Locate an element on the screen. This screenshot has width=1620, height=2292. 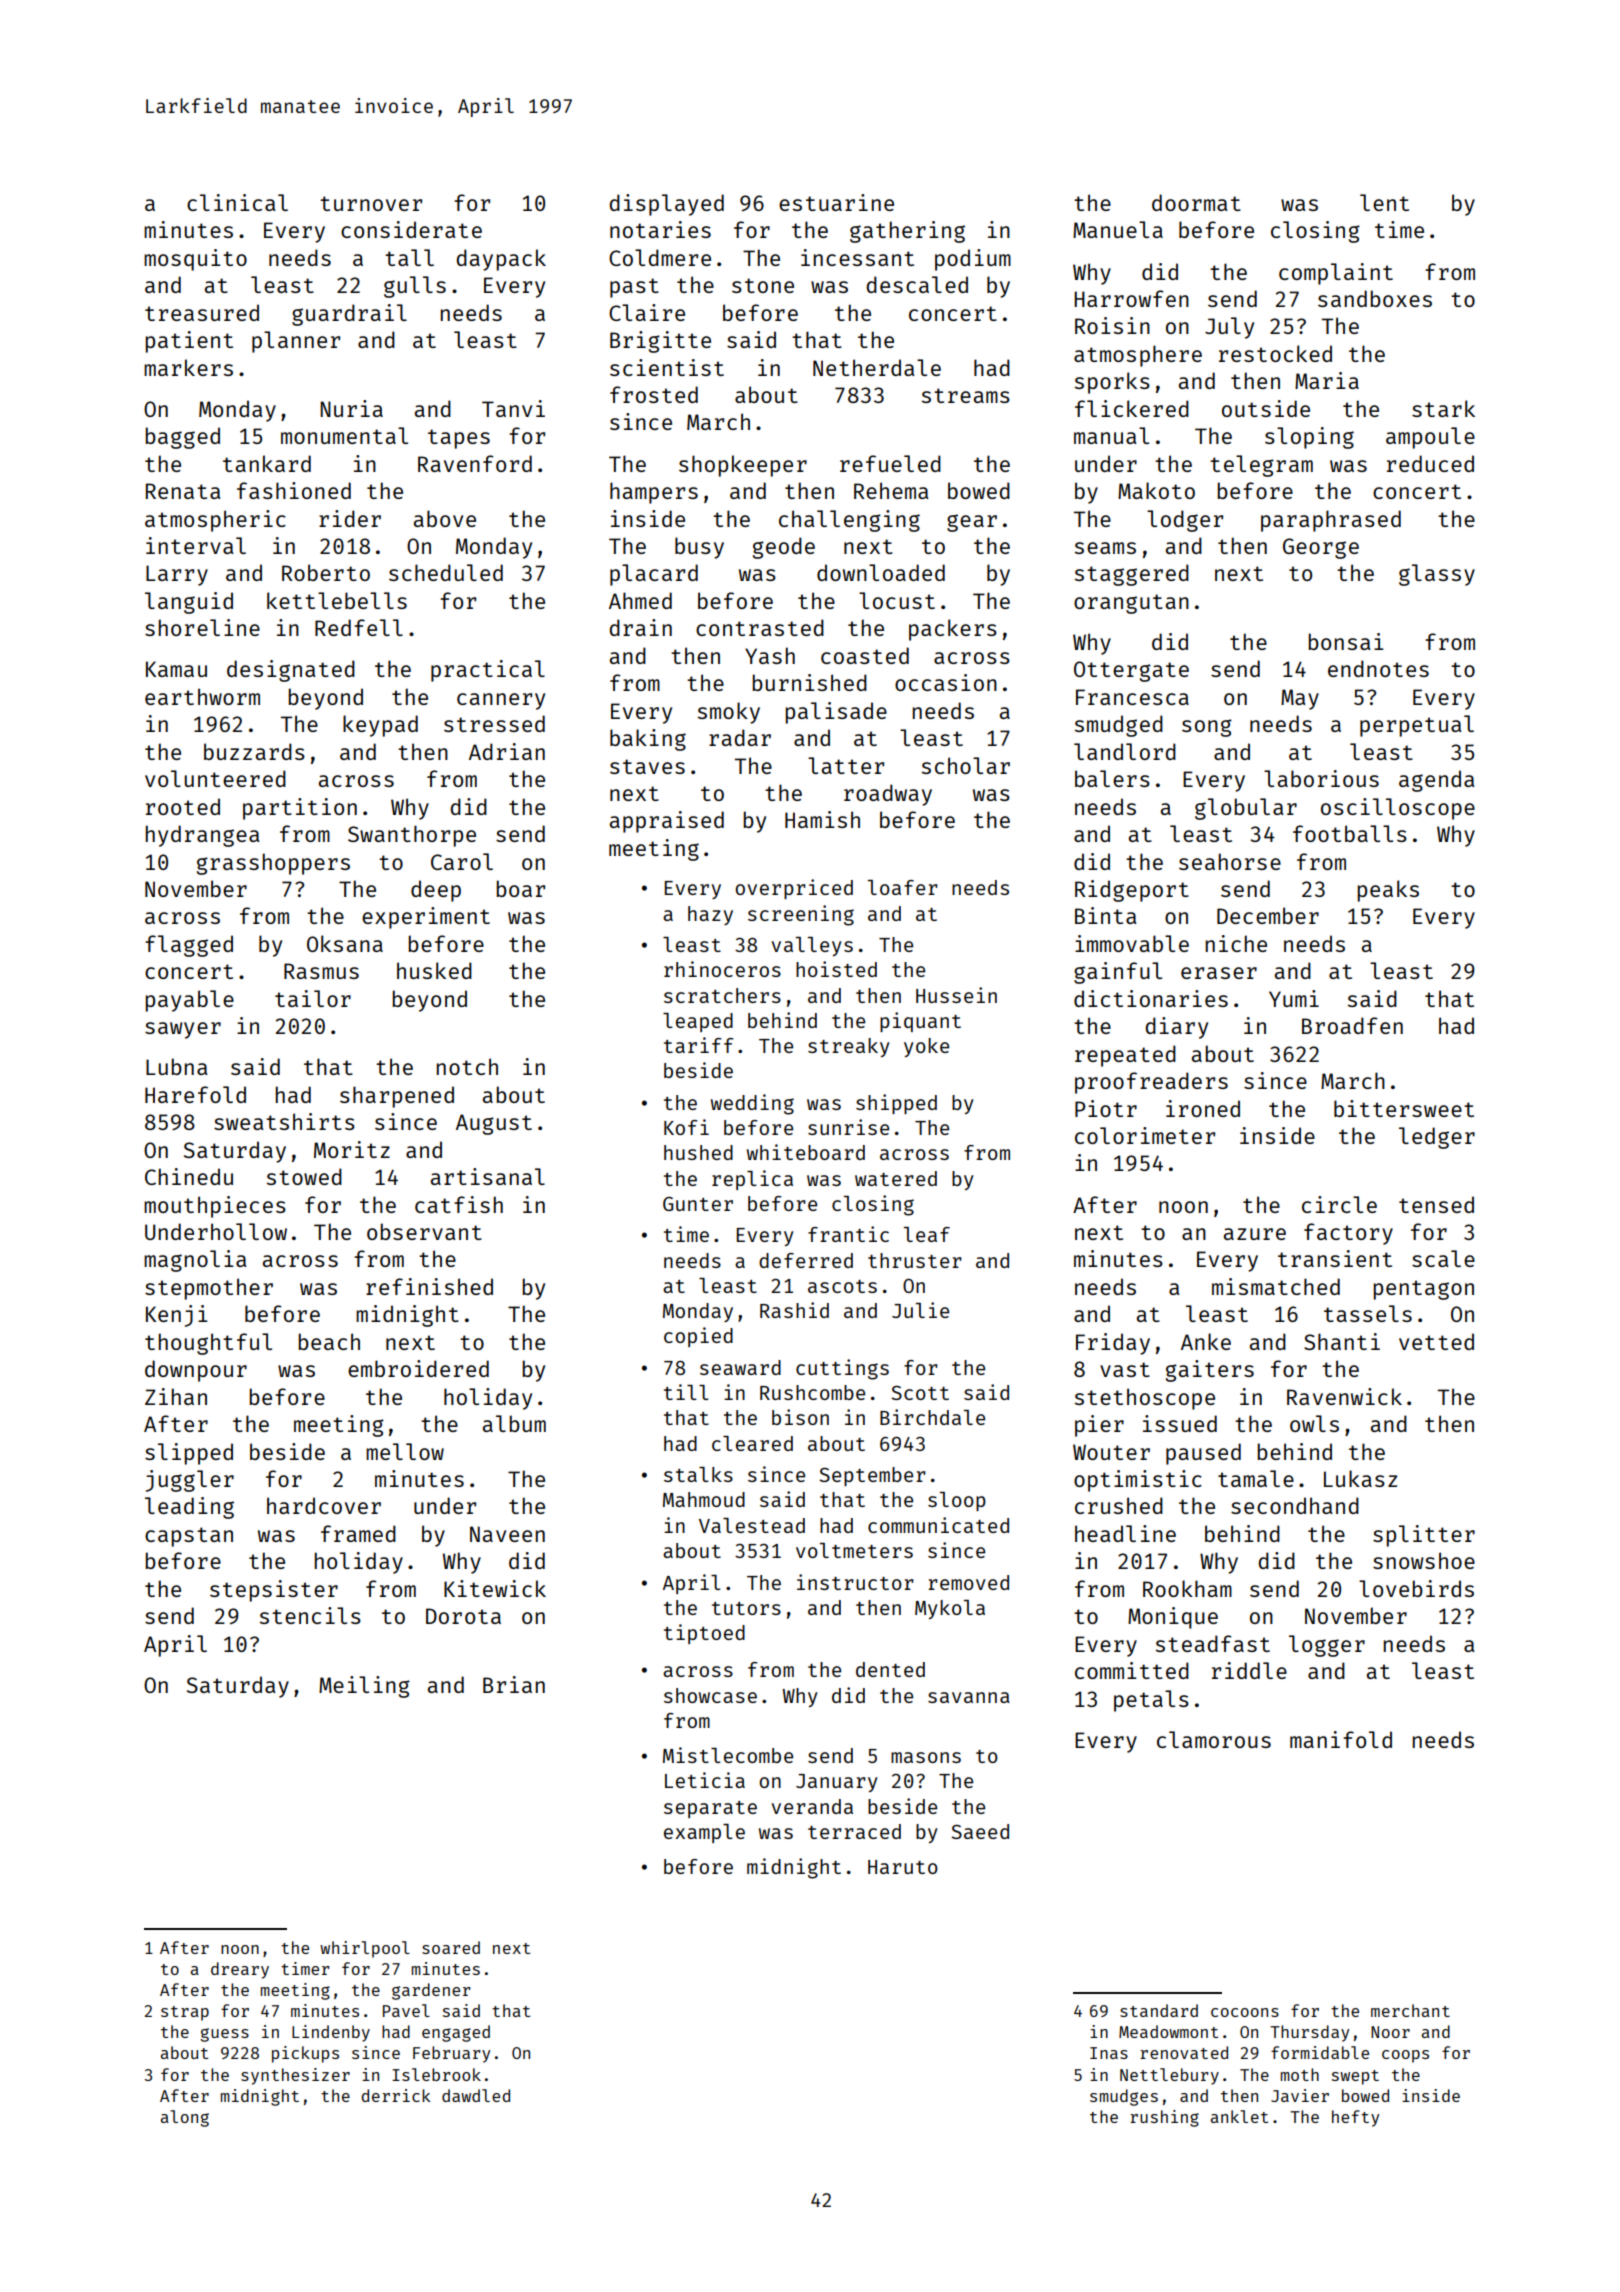
manifold is located at coordinates (1341, 1739).
